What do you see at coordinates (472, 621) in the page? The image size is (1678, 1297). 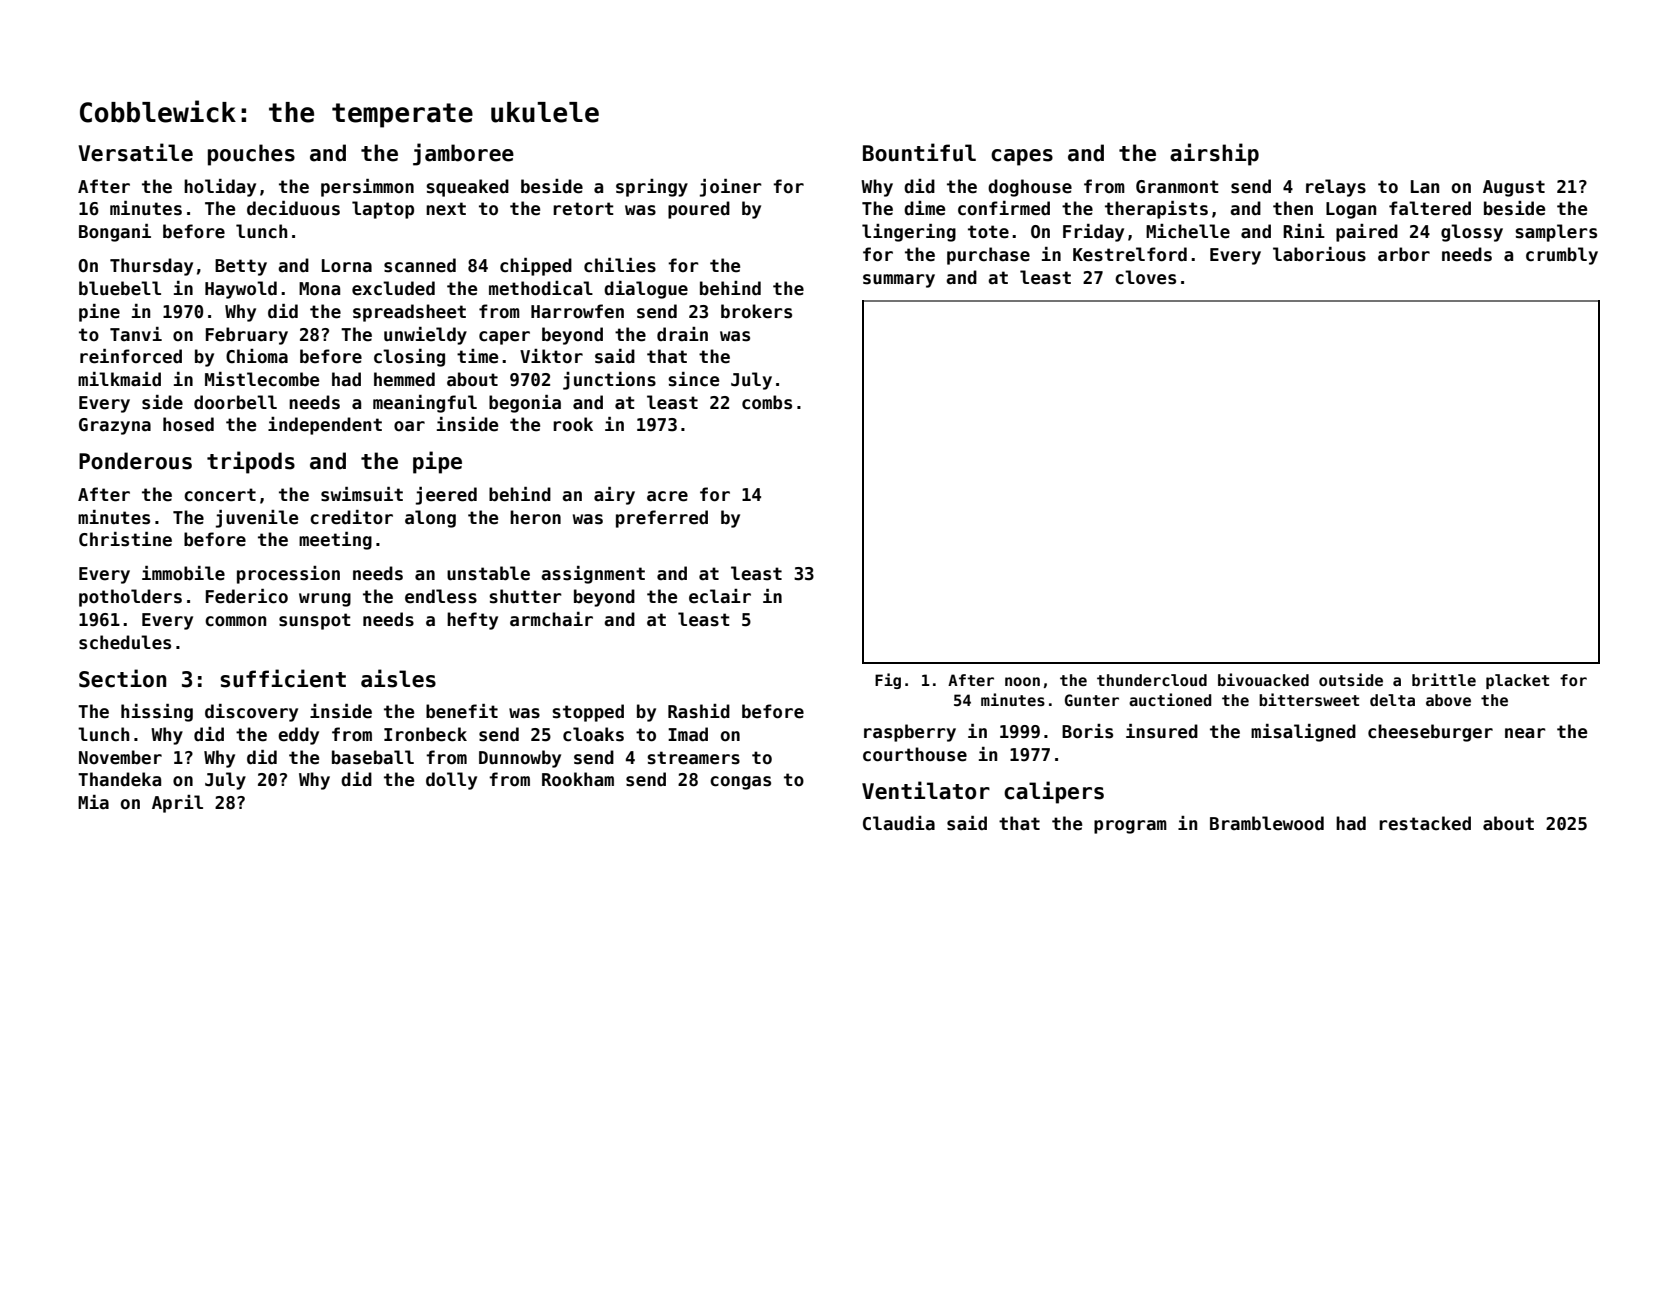 I see `hefty` at bounding box center [472, 621].
